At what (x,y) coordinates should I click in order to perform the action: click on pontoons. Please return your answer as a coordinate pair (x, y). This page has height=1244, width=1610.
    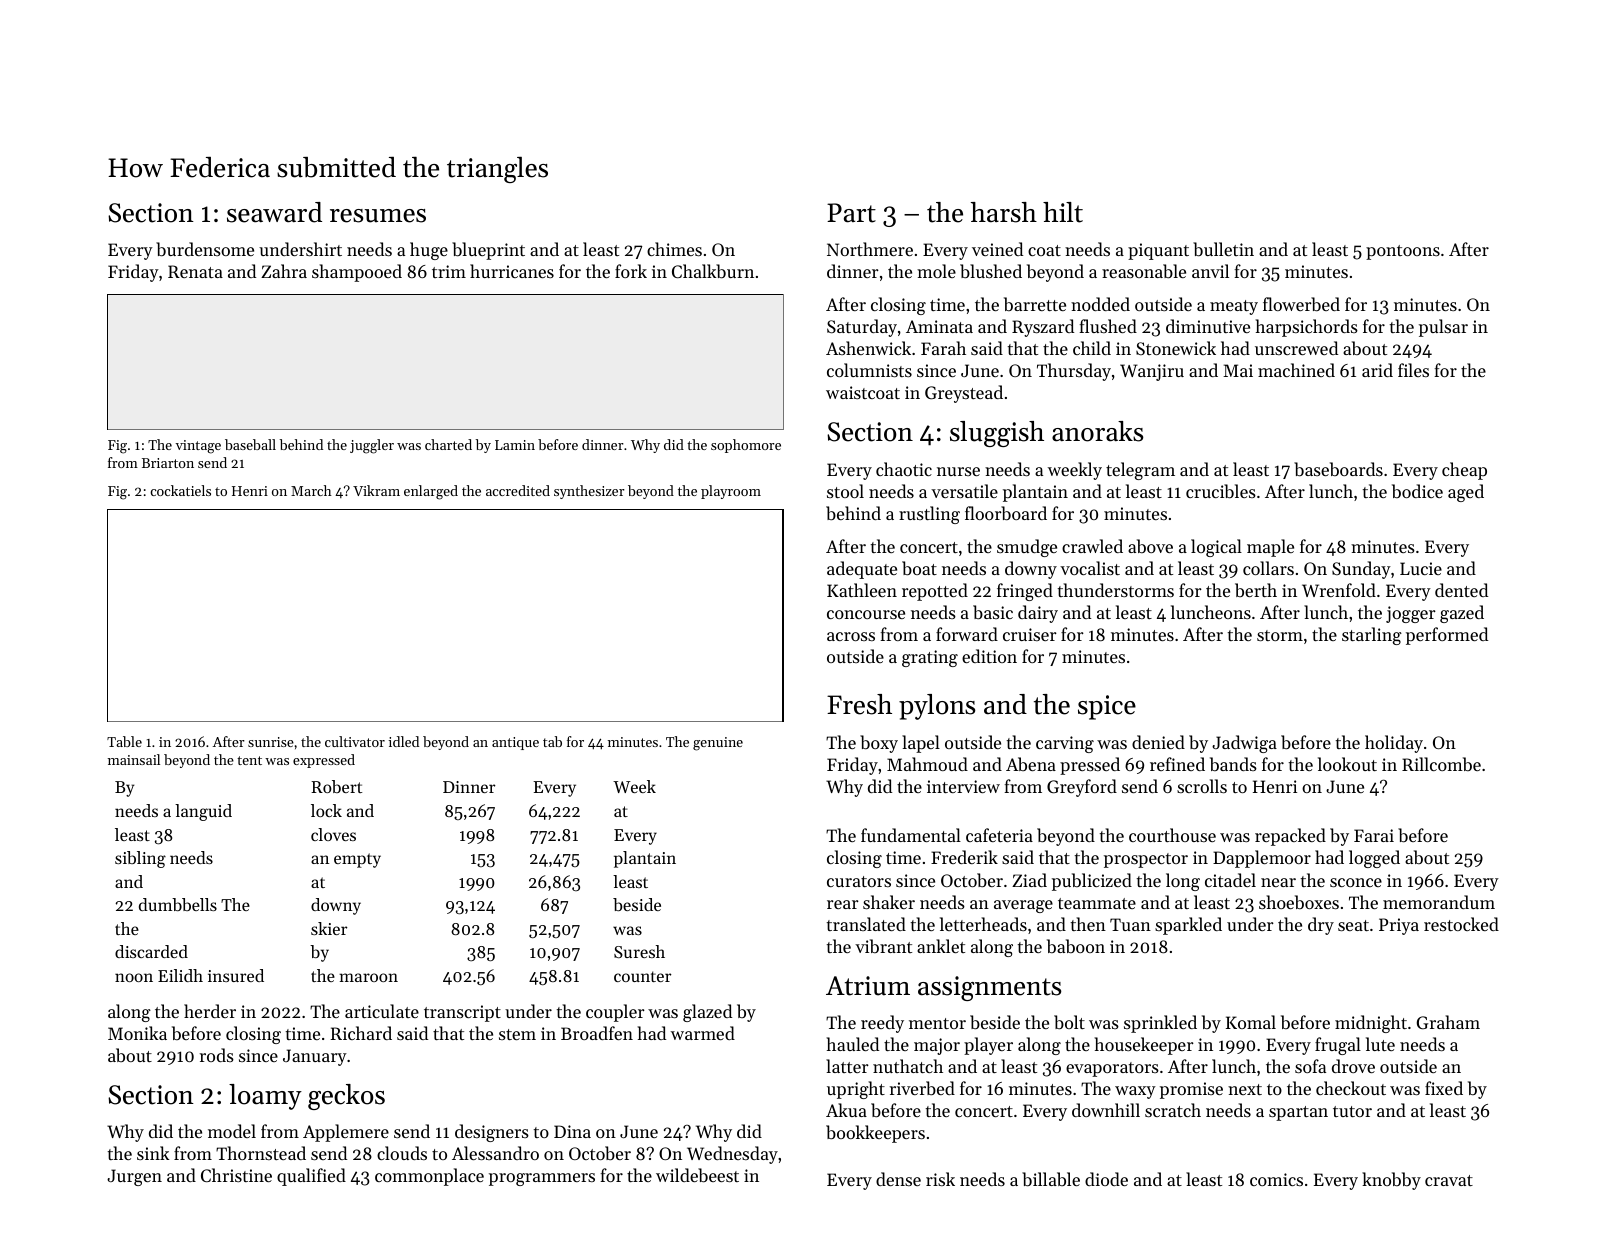
    Looking at the image, I should click on (1403, 252).
